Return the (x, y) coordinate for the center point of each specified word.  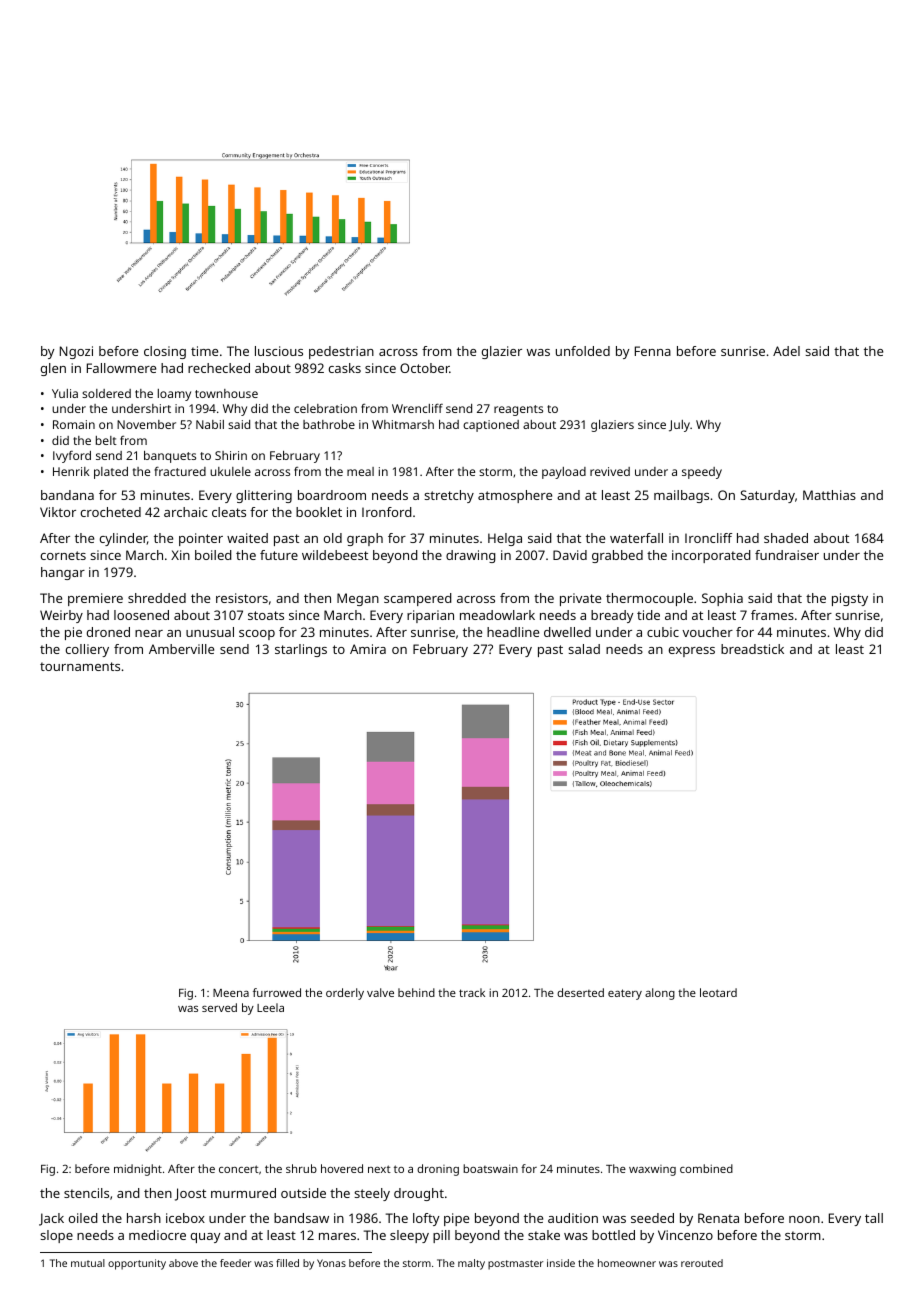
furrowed (277, 992)
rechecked (219, 368)
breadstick (752, 649)
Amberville (181, 649)
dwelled (567, 632)
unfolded (583, 351)
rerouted (702, 1263)
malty (471, 1264)
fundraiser (787, 555)
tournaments (80, 666)
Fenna (653, 351)
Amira (368, 649)
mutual (88, 1263)
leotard (718, 992)
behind (416, 992)
